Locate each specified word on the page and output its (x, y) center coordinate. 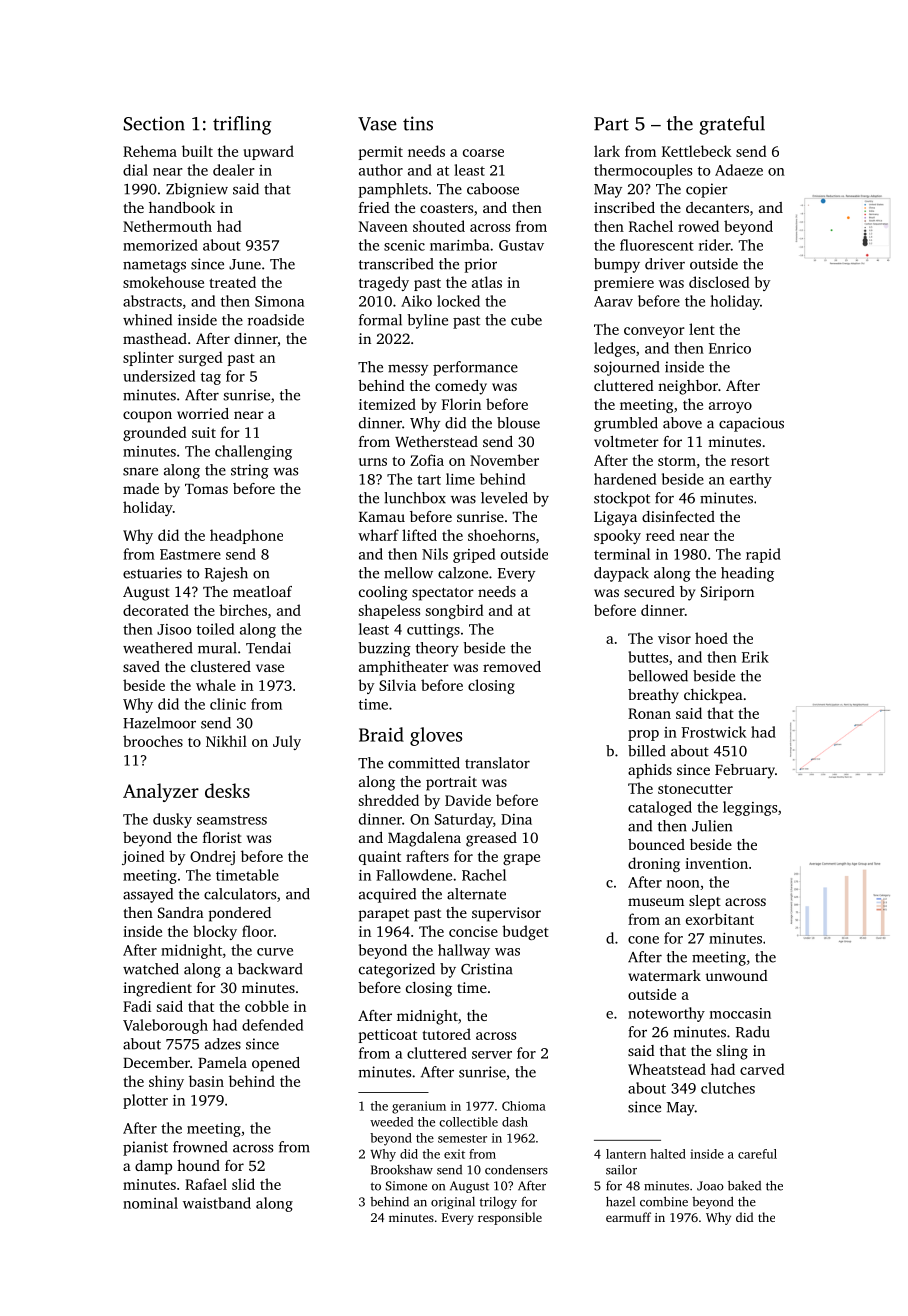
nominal (150, 1203)
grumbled (626, 424)
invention (716, 863)
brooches (153, 741)
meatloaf (262, 591)
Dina (516, 819)
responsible (510, 1218)
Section (154, 123)
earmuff (628, 1217)
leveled (504, 498)
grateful (732, 125)
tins (418, 123)
